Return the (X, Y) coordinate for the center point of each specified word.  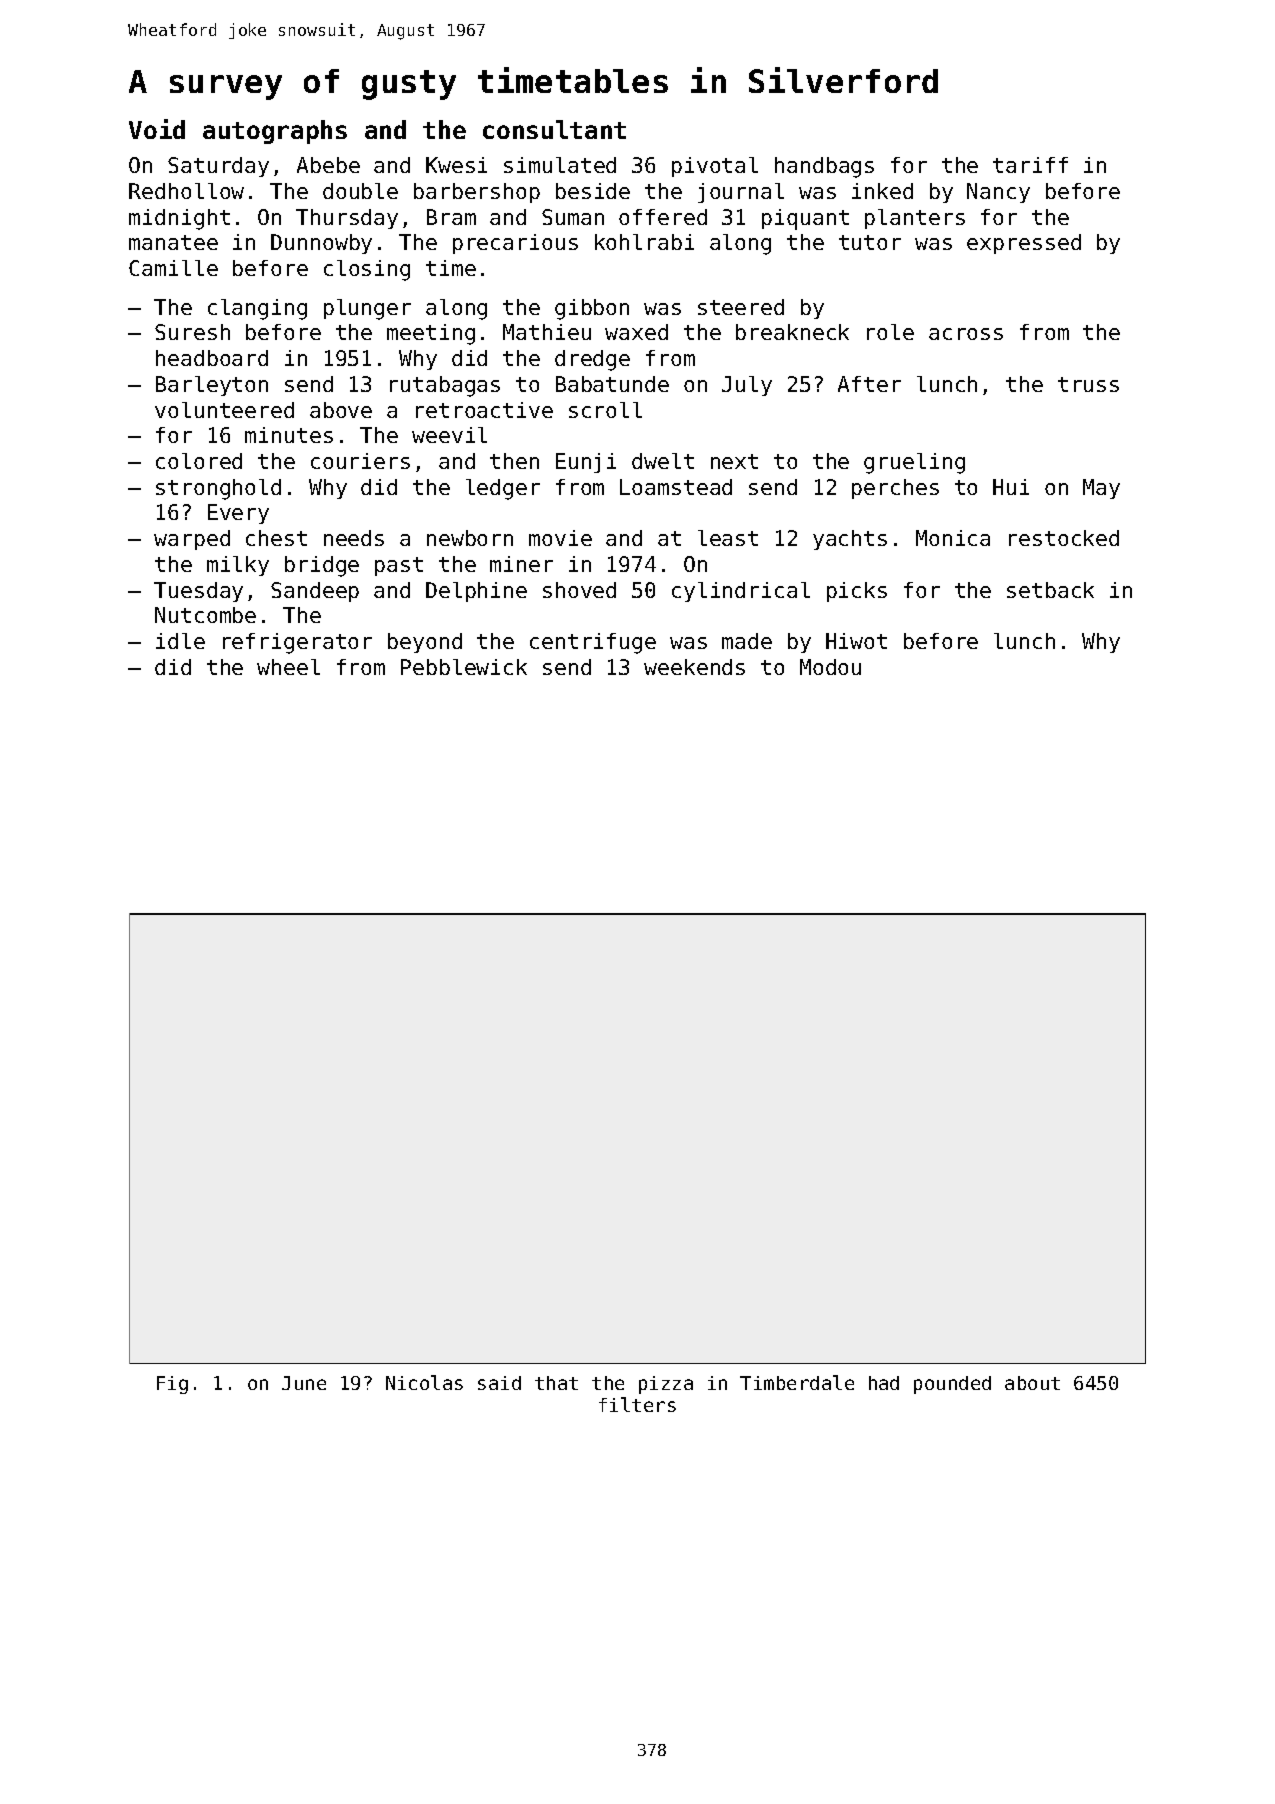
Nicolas (424, 1382)
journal (741, 193)
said (499, 1383)
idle (180, 641)
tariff (1030, 165)
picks (857, 592)
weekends (694, 667)
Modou (830, 667)
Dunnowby (321, 244)
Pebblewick (464, 667)
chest (276, 538)
